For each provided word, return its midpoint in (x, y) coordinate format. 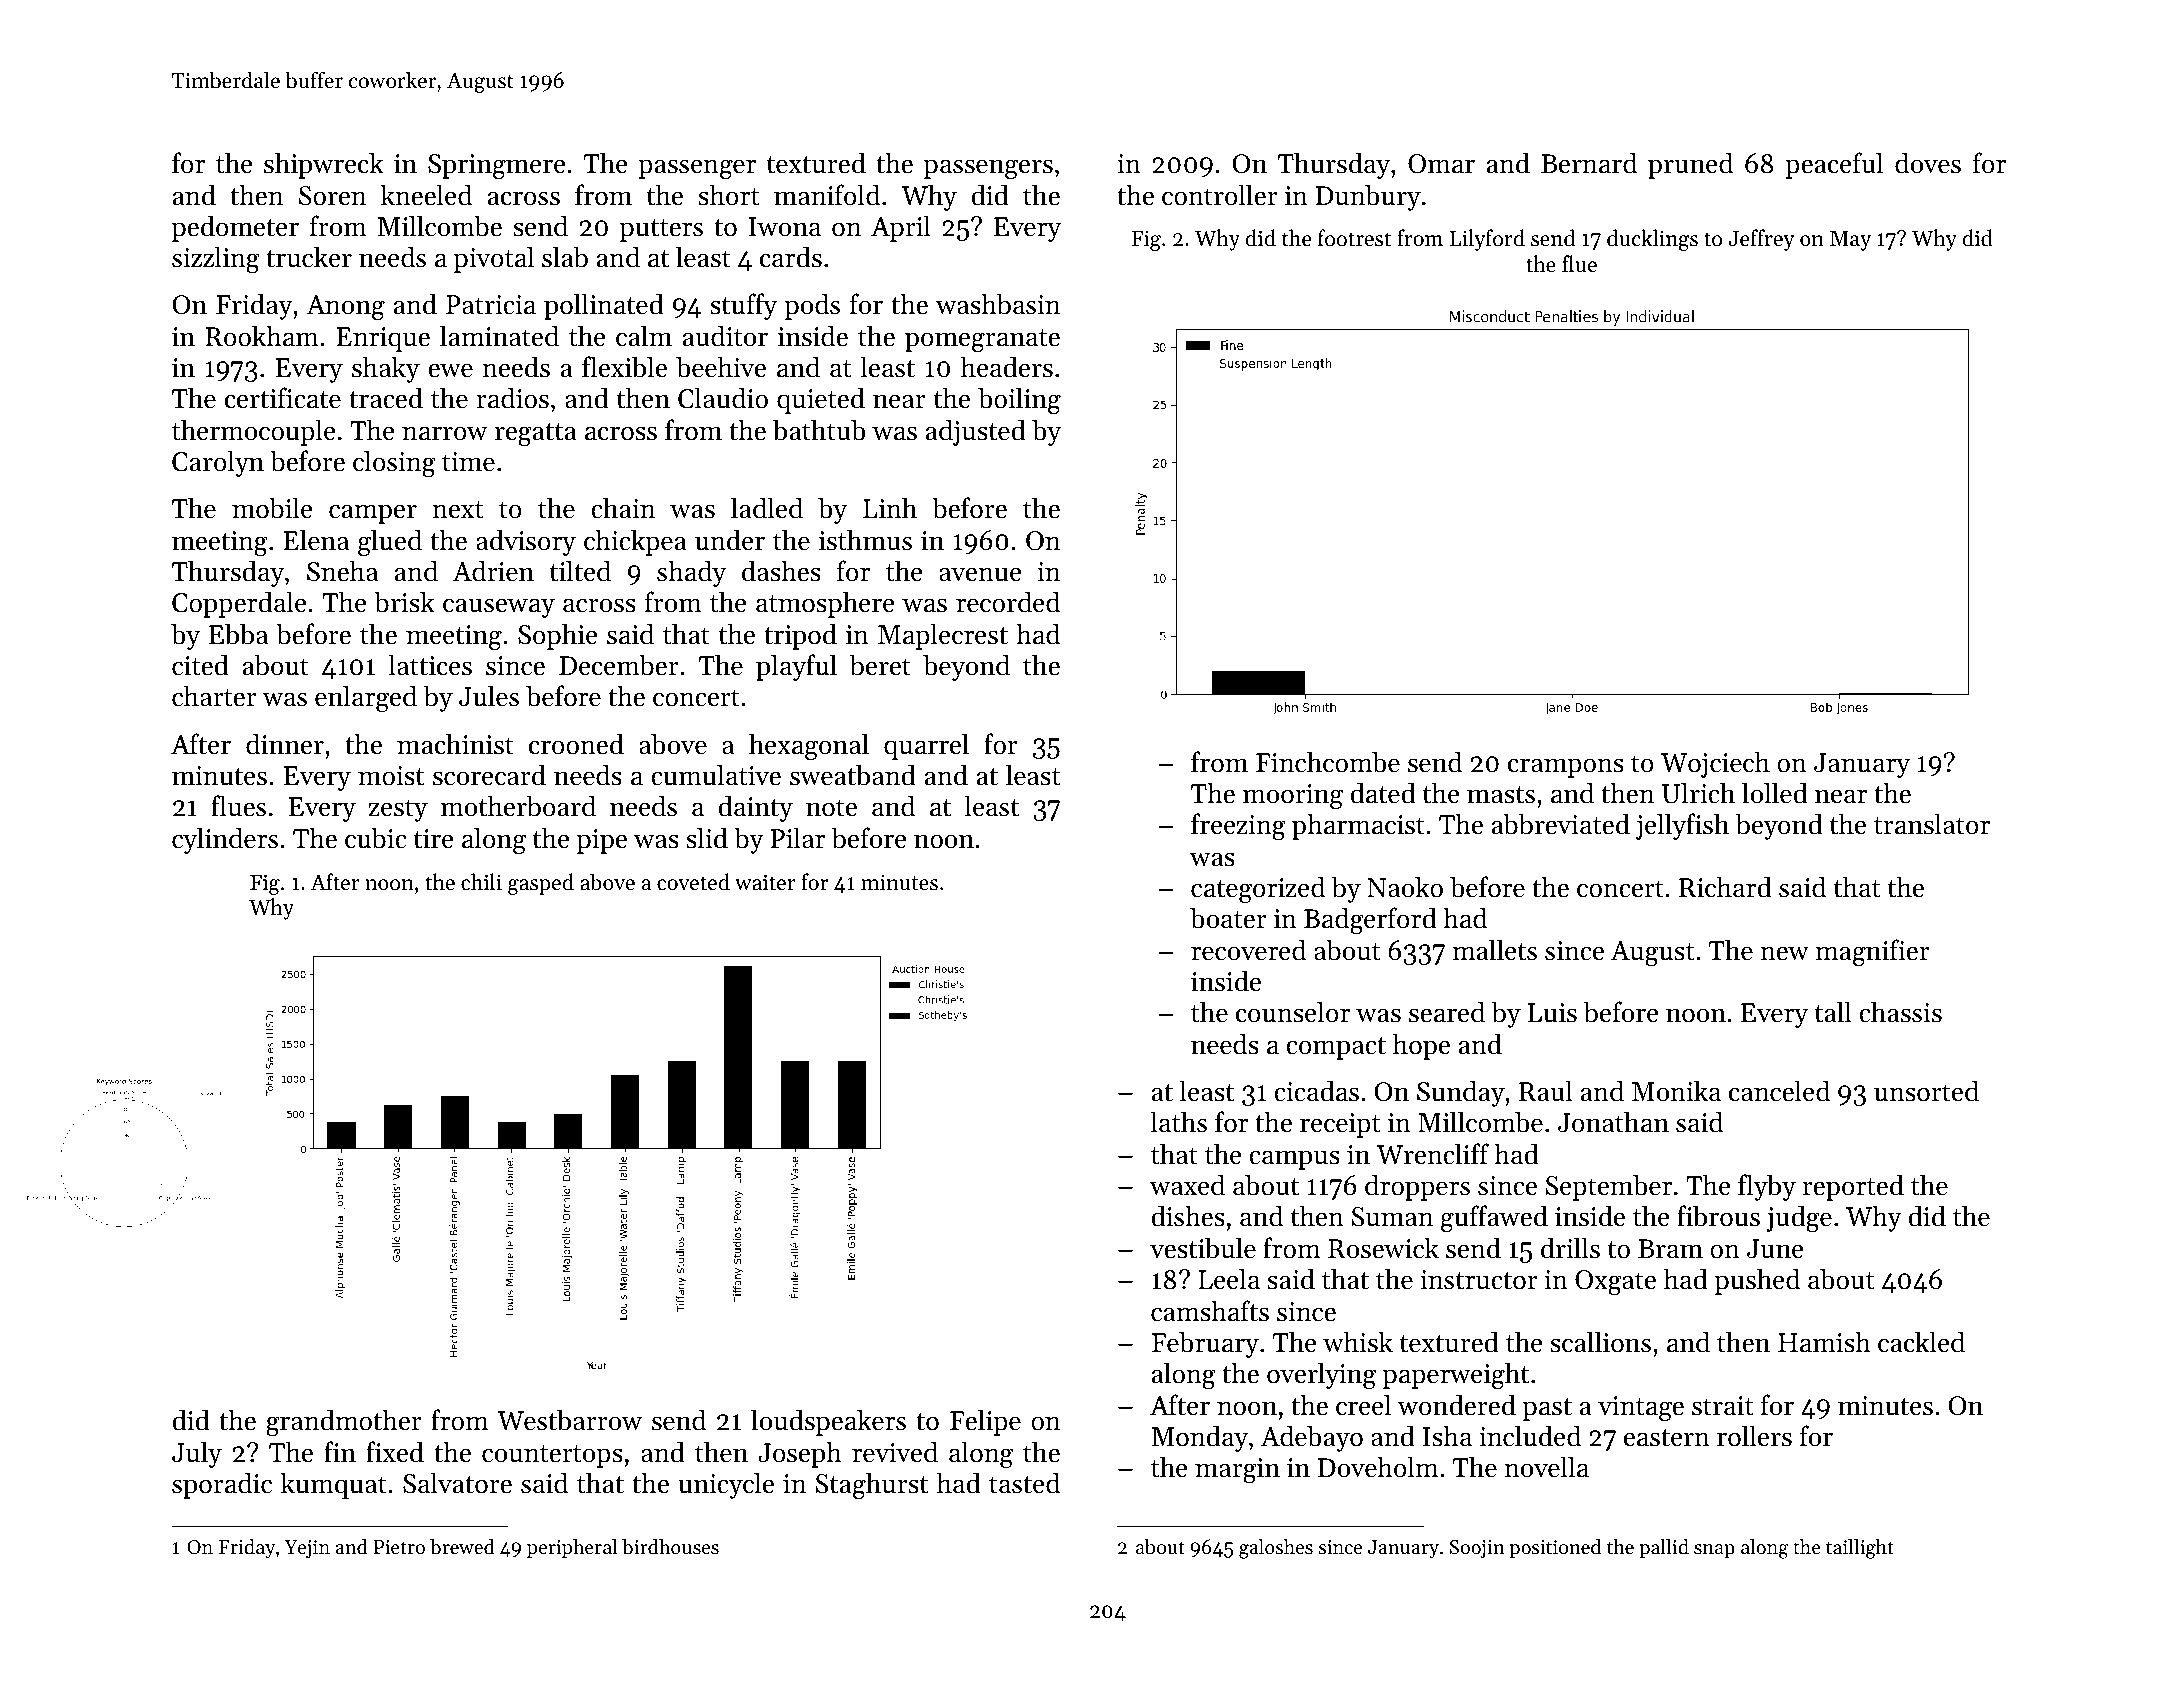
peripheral (572, 1548)
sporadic (222, 1485)
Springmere (497, 167)
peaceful (1834, 165)
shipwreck (324, 165)
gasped (541, 884)
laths (1178, 1122)
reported (1853, 1187)
